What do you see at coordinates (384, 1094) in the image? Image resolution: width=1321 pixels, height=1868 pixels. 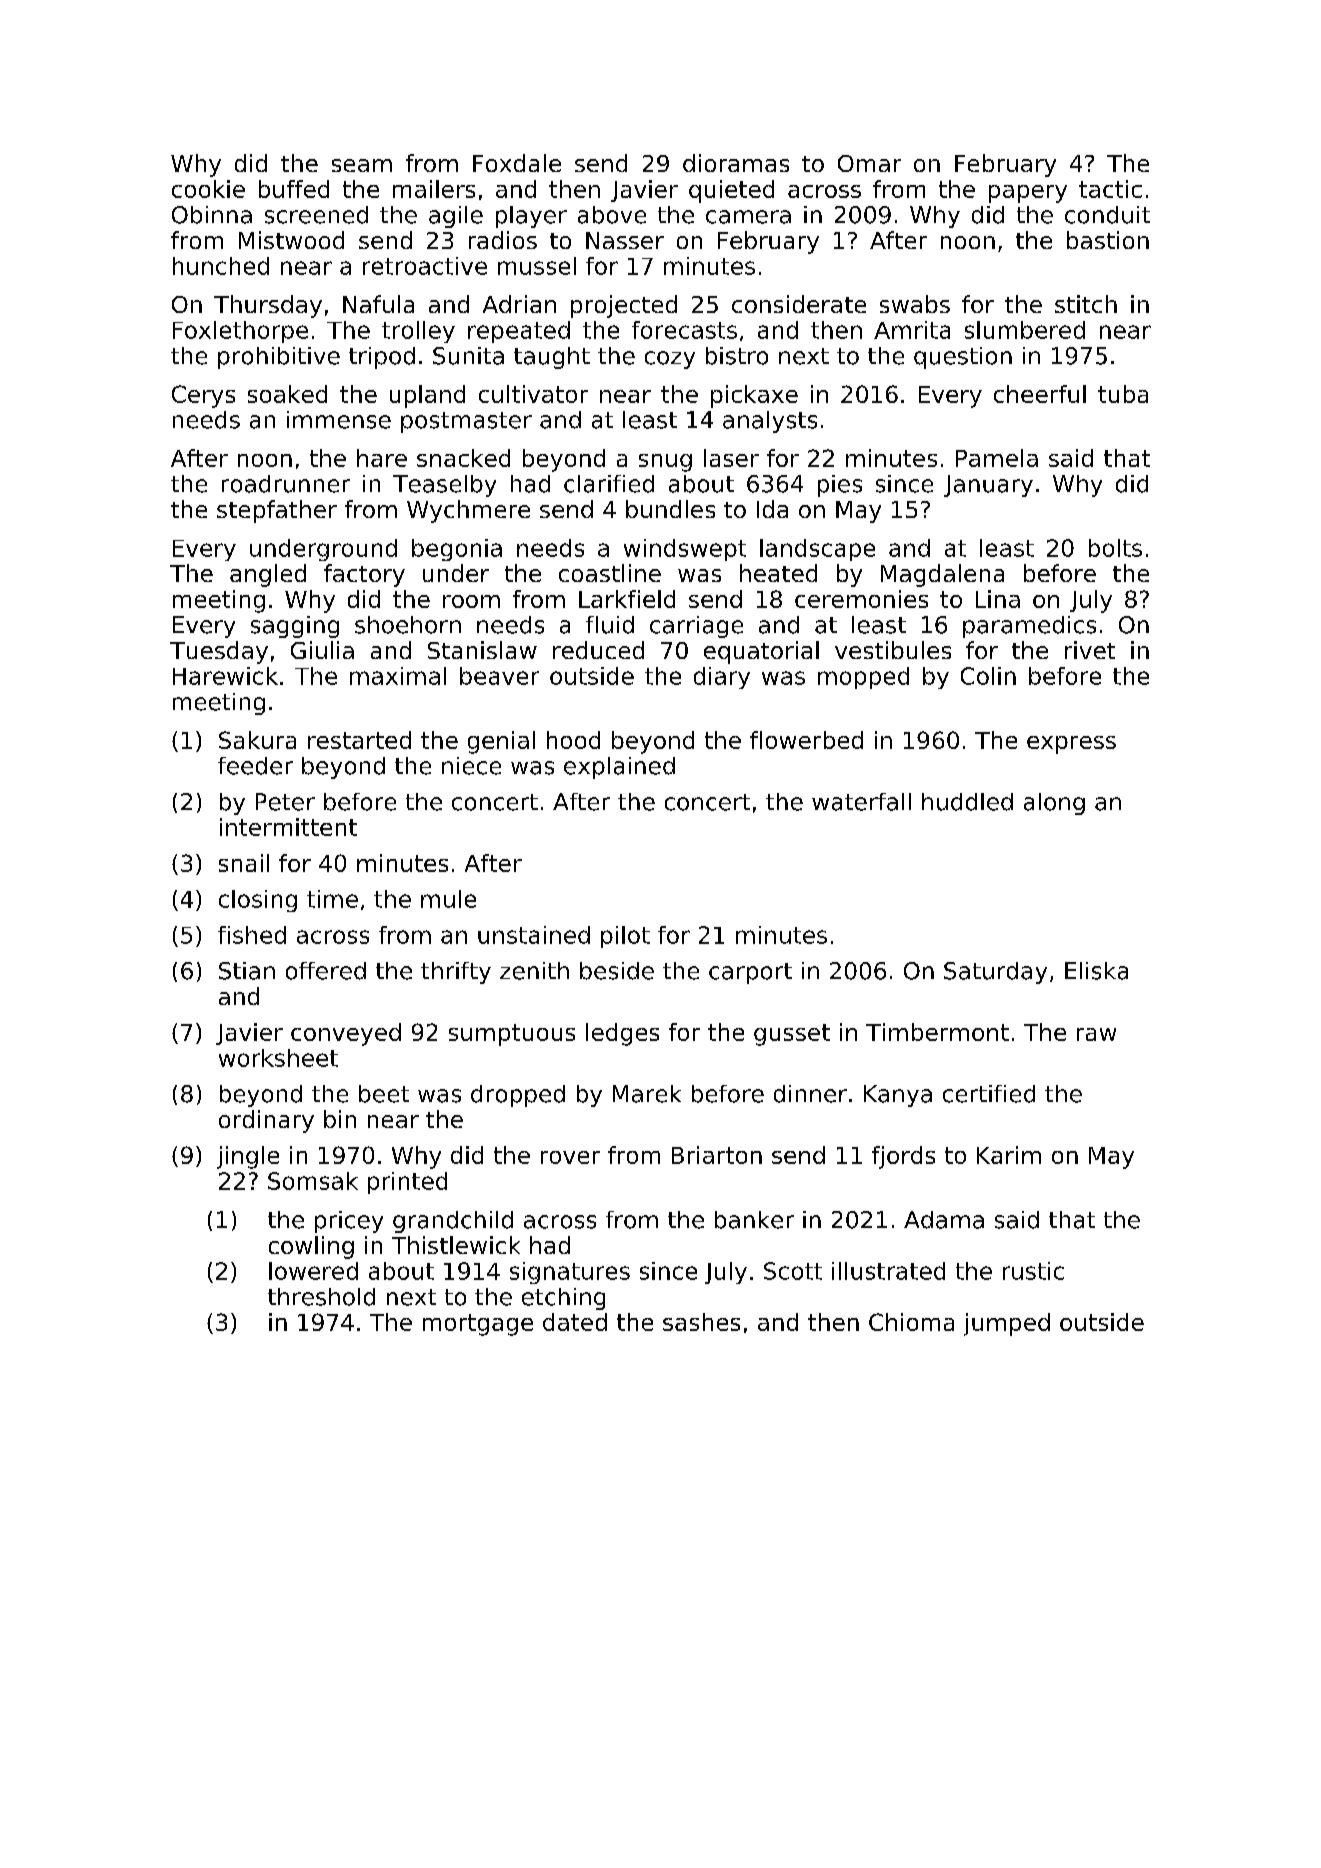 I see `beet` at bounding box center [384, 1094].
